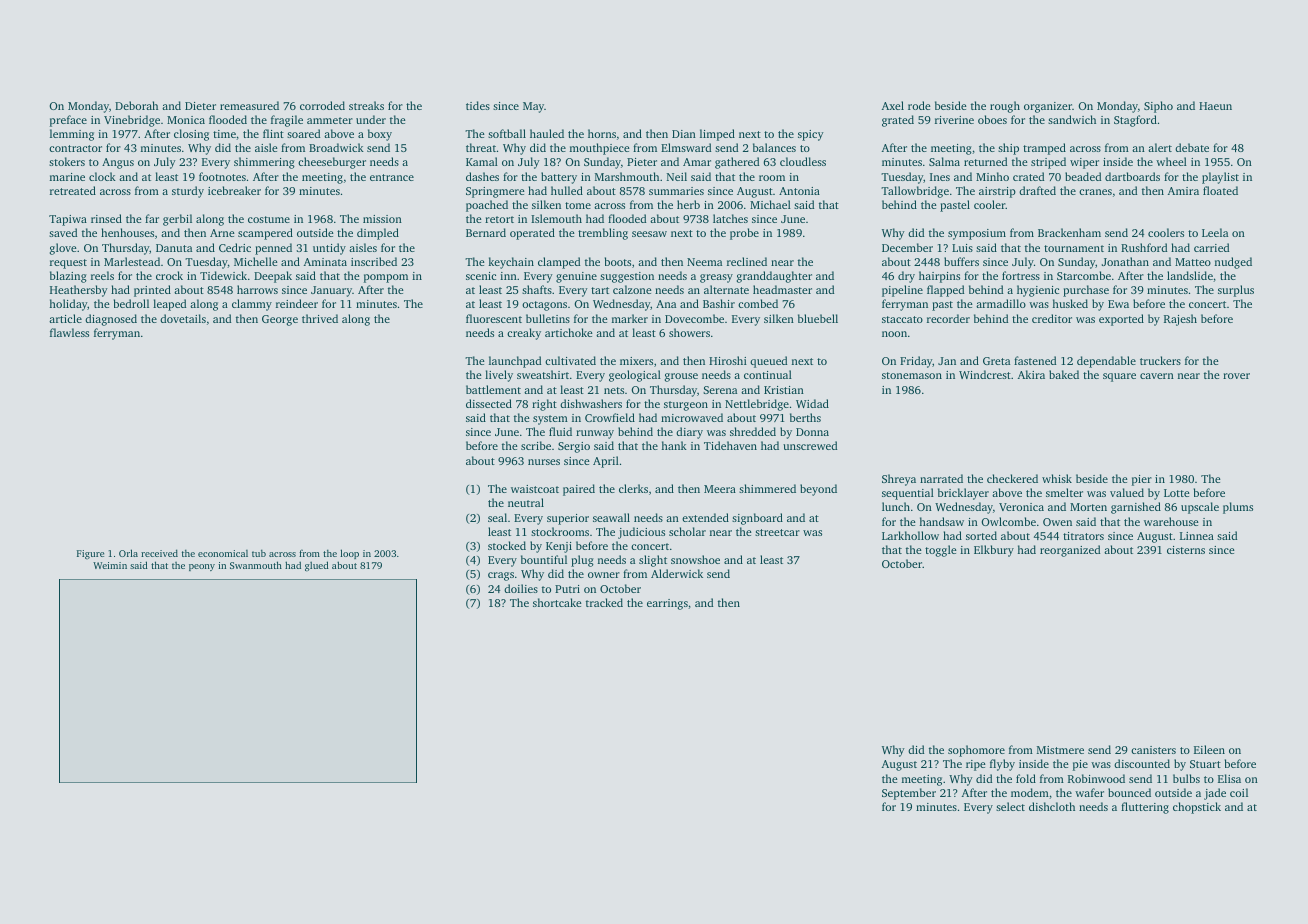 Image resolution: width=1308 pixels, height=924 pixels. I want to click on time, so click(224, 134).
